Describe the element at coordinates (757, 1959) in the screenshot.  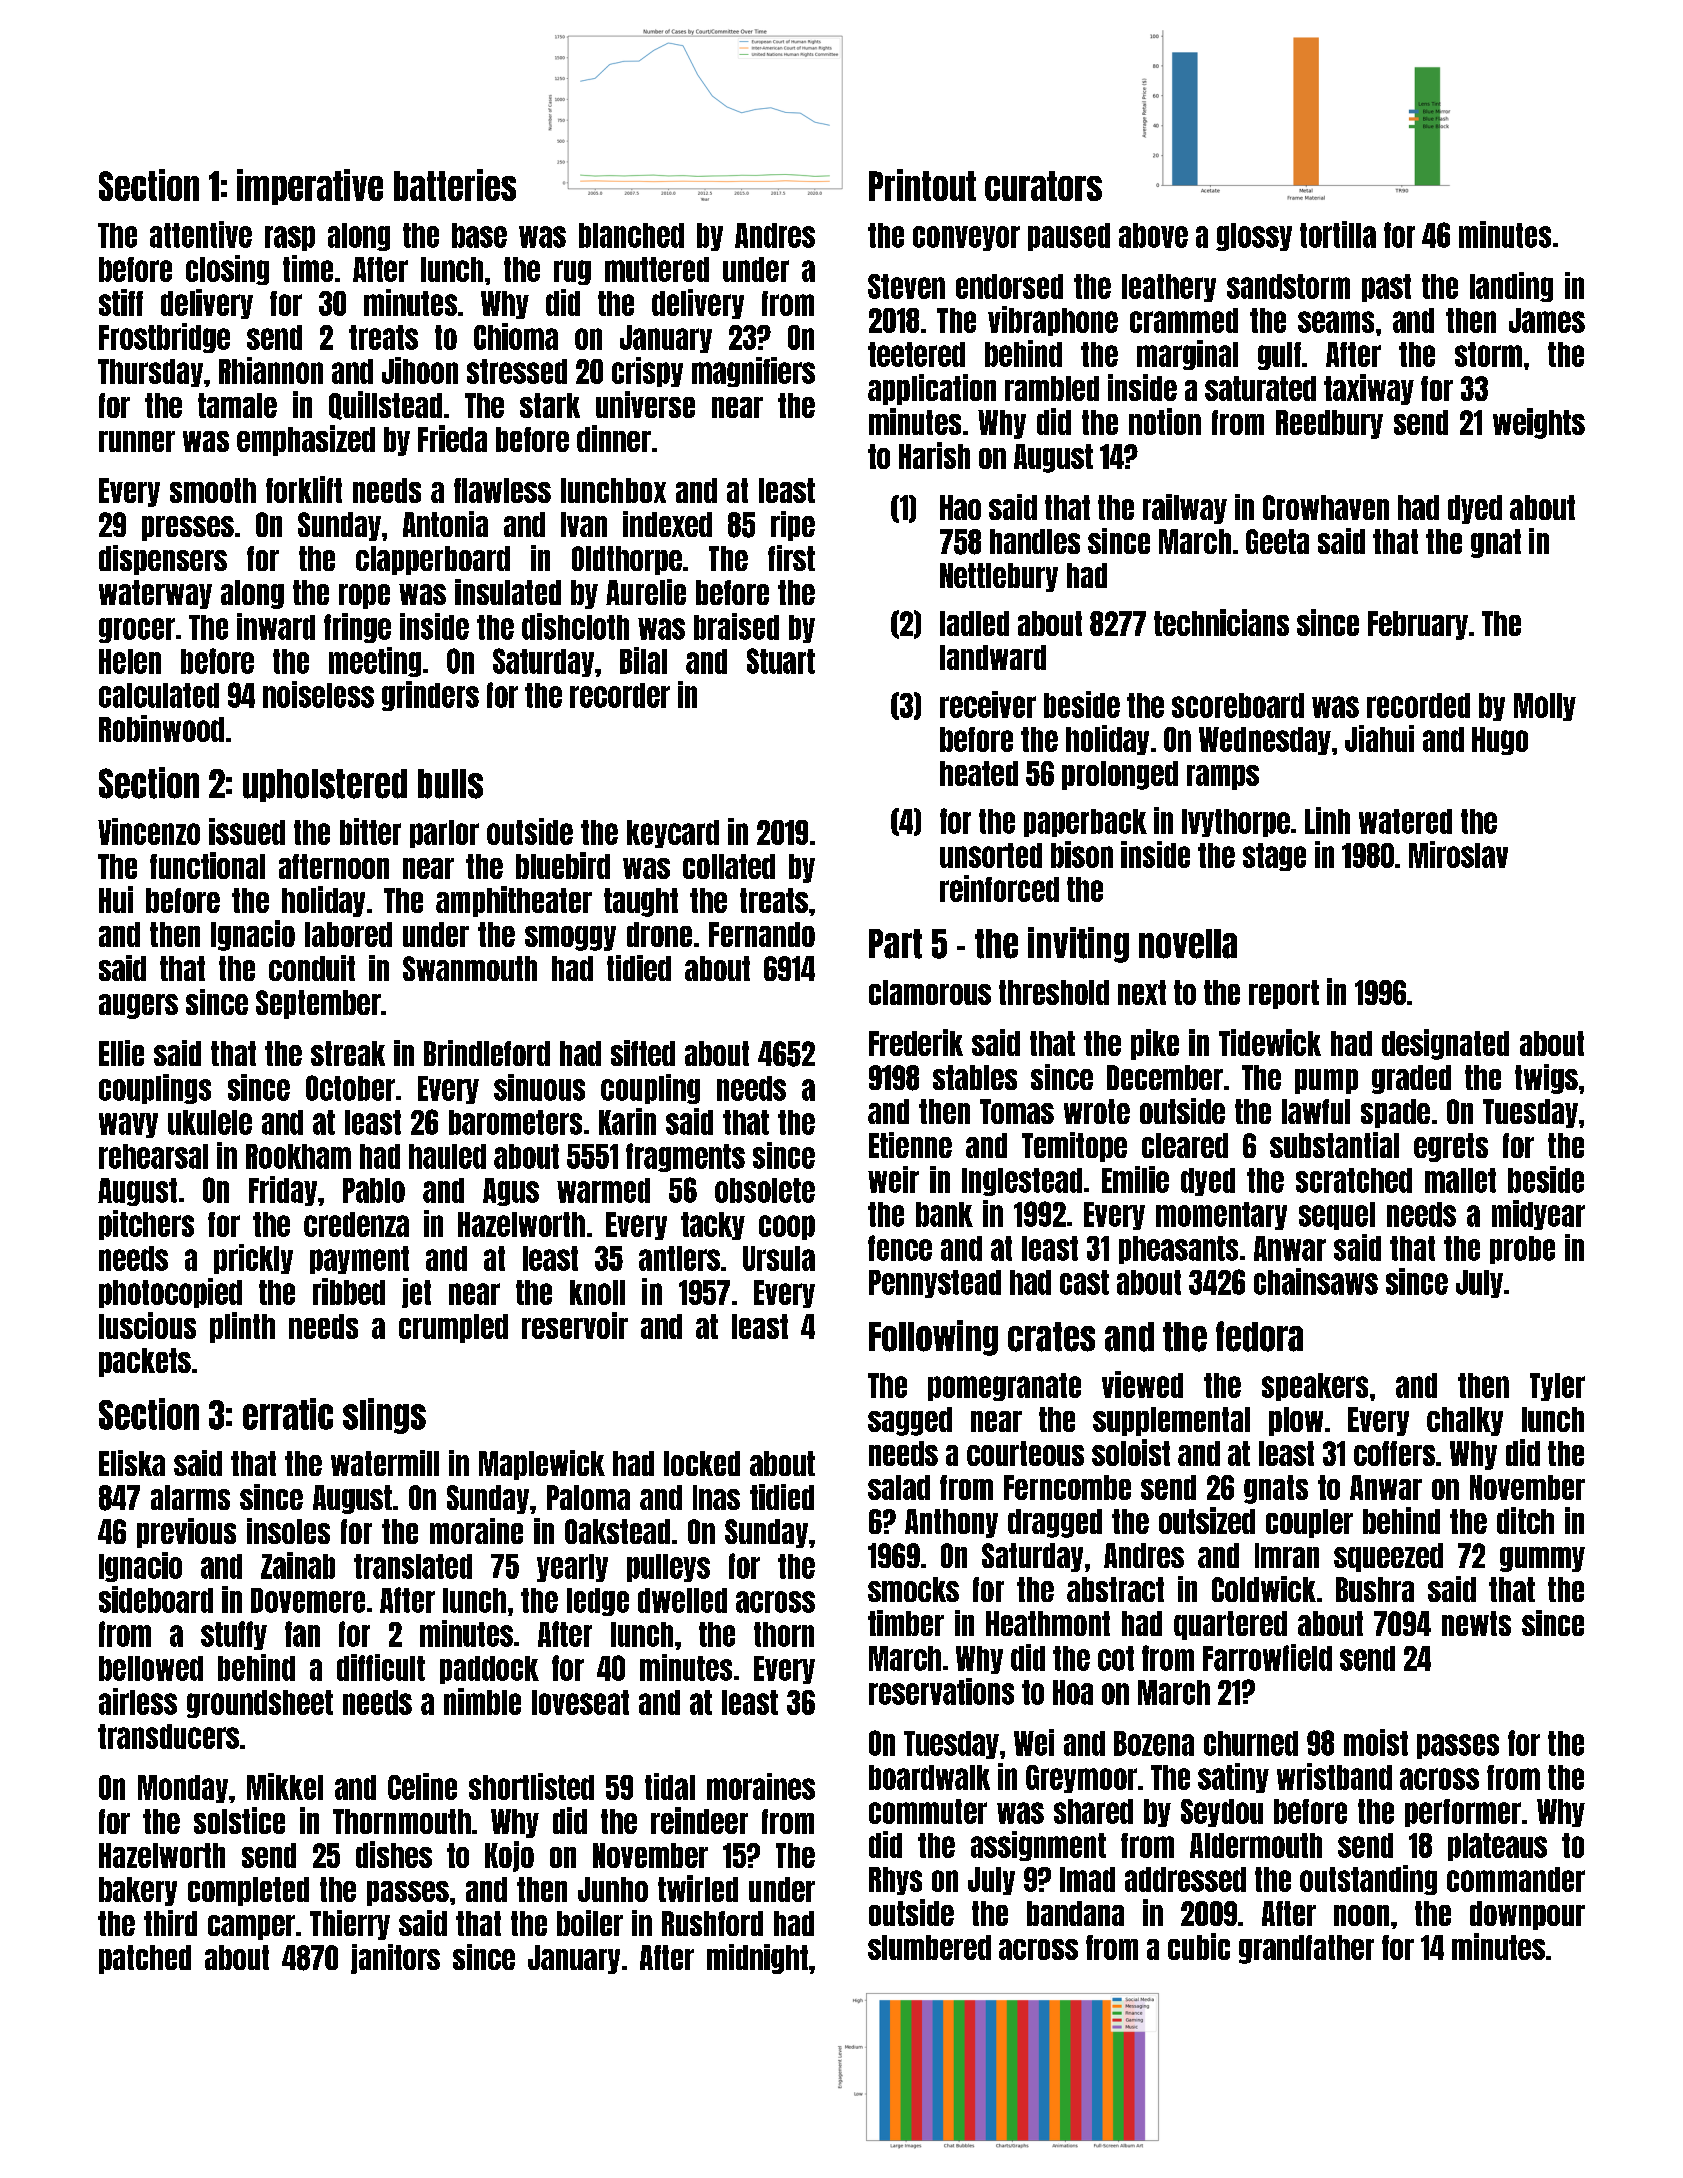
I see `midnight` at that location.
